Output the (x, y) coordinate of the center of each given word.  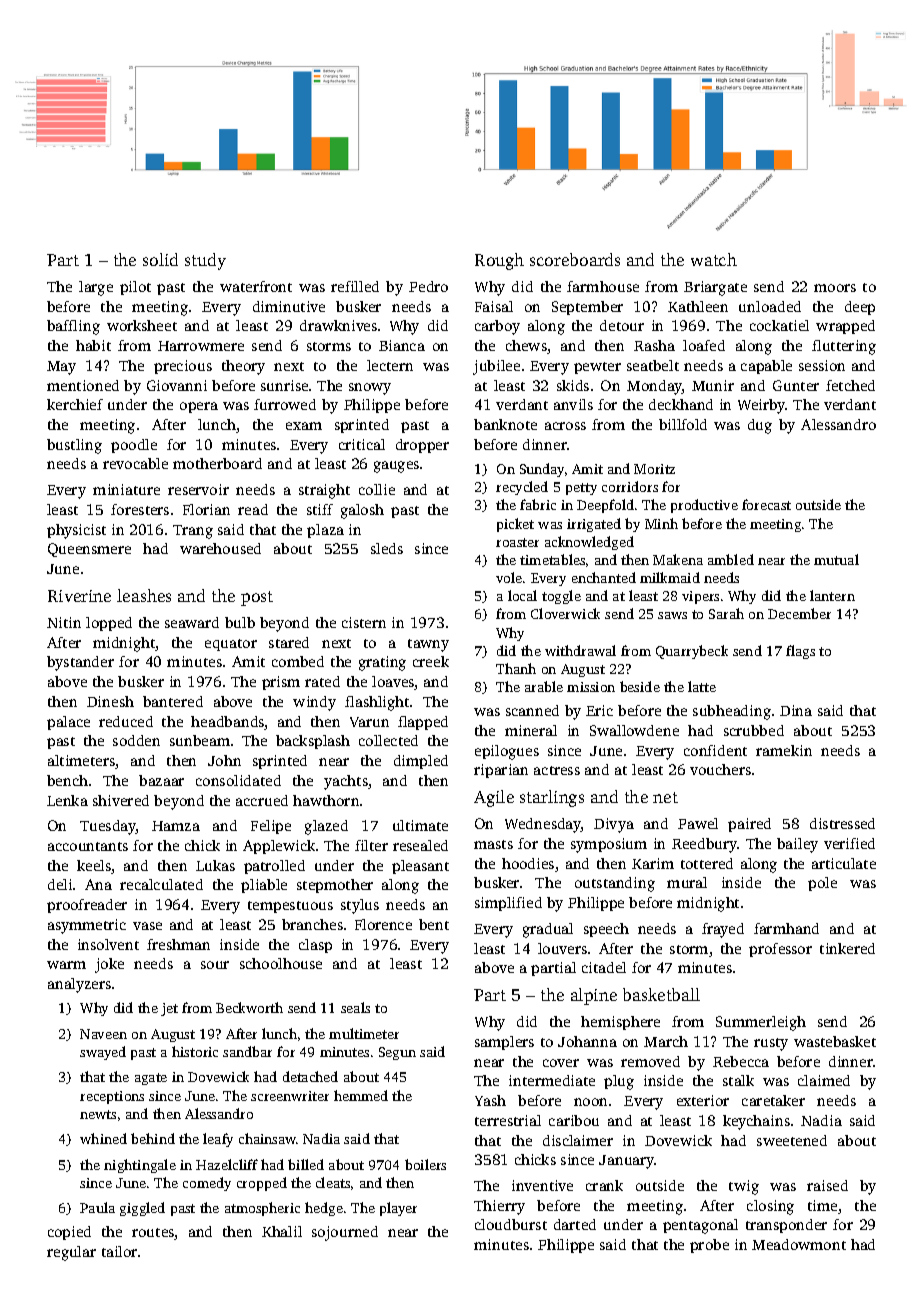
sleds (387, 548)
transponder (786, 1226)
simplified (508, 904)
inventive (542, 1185)
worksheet (142, 325)
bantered (173, 701)
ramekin (784, 750)
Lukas (215, 865)
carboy (497, 327)
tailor (119, 1251)
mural (687, 882)
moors (835, 288)
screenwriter (290, 1096)
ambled (731, 559)
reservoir (198, 489)
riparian (501, 771)
